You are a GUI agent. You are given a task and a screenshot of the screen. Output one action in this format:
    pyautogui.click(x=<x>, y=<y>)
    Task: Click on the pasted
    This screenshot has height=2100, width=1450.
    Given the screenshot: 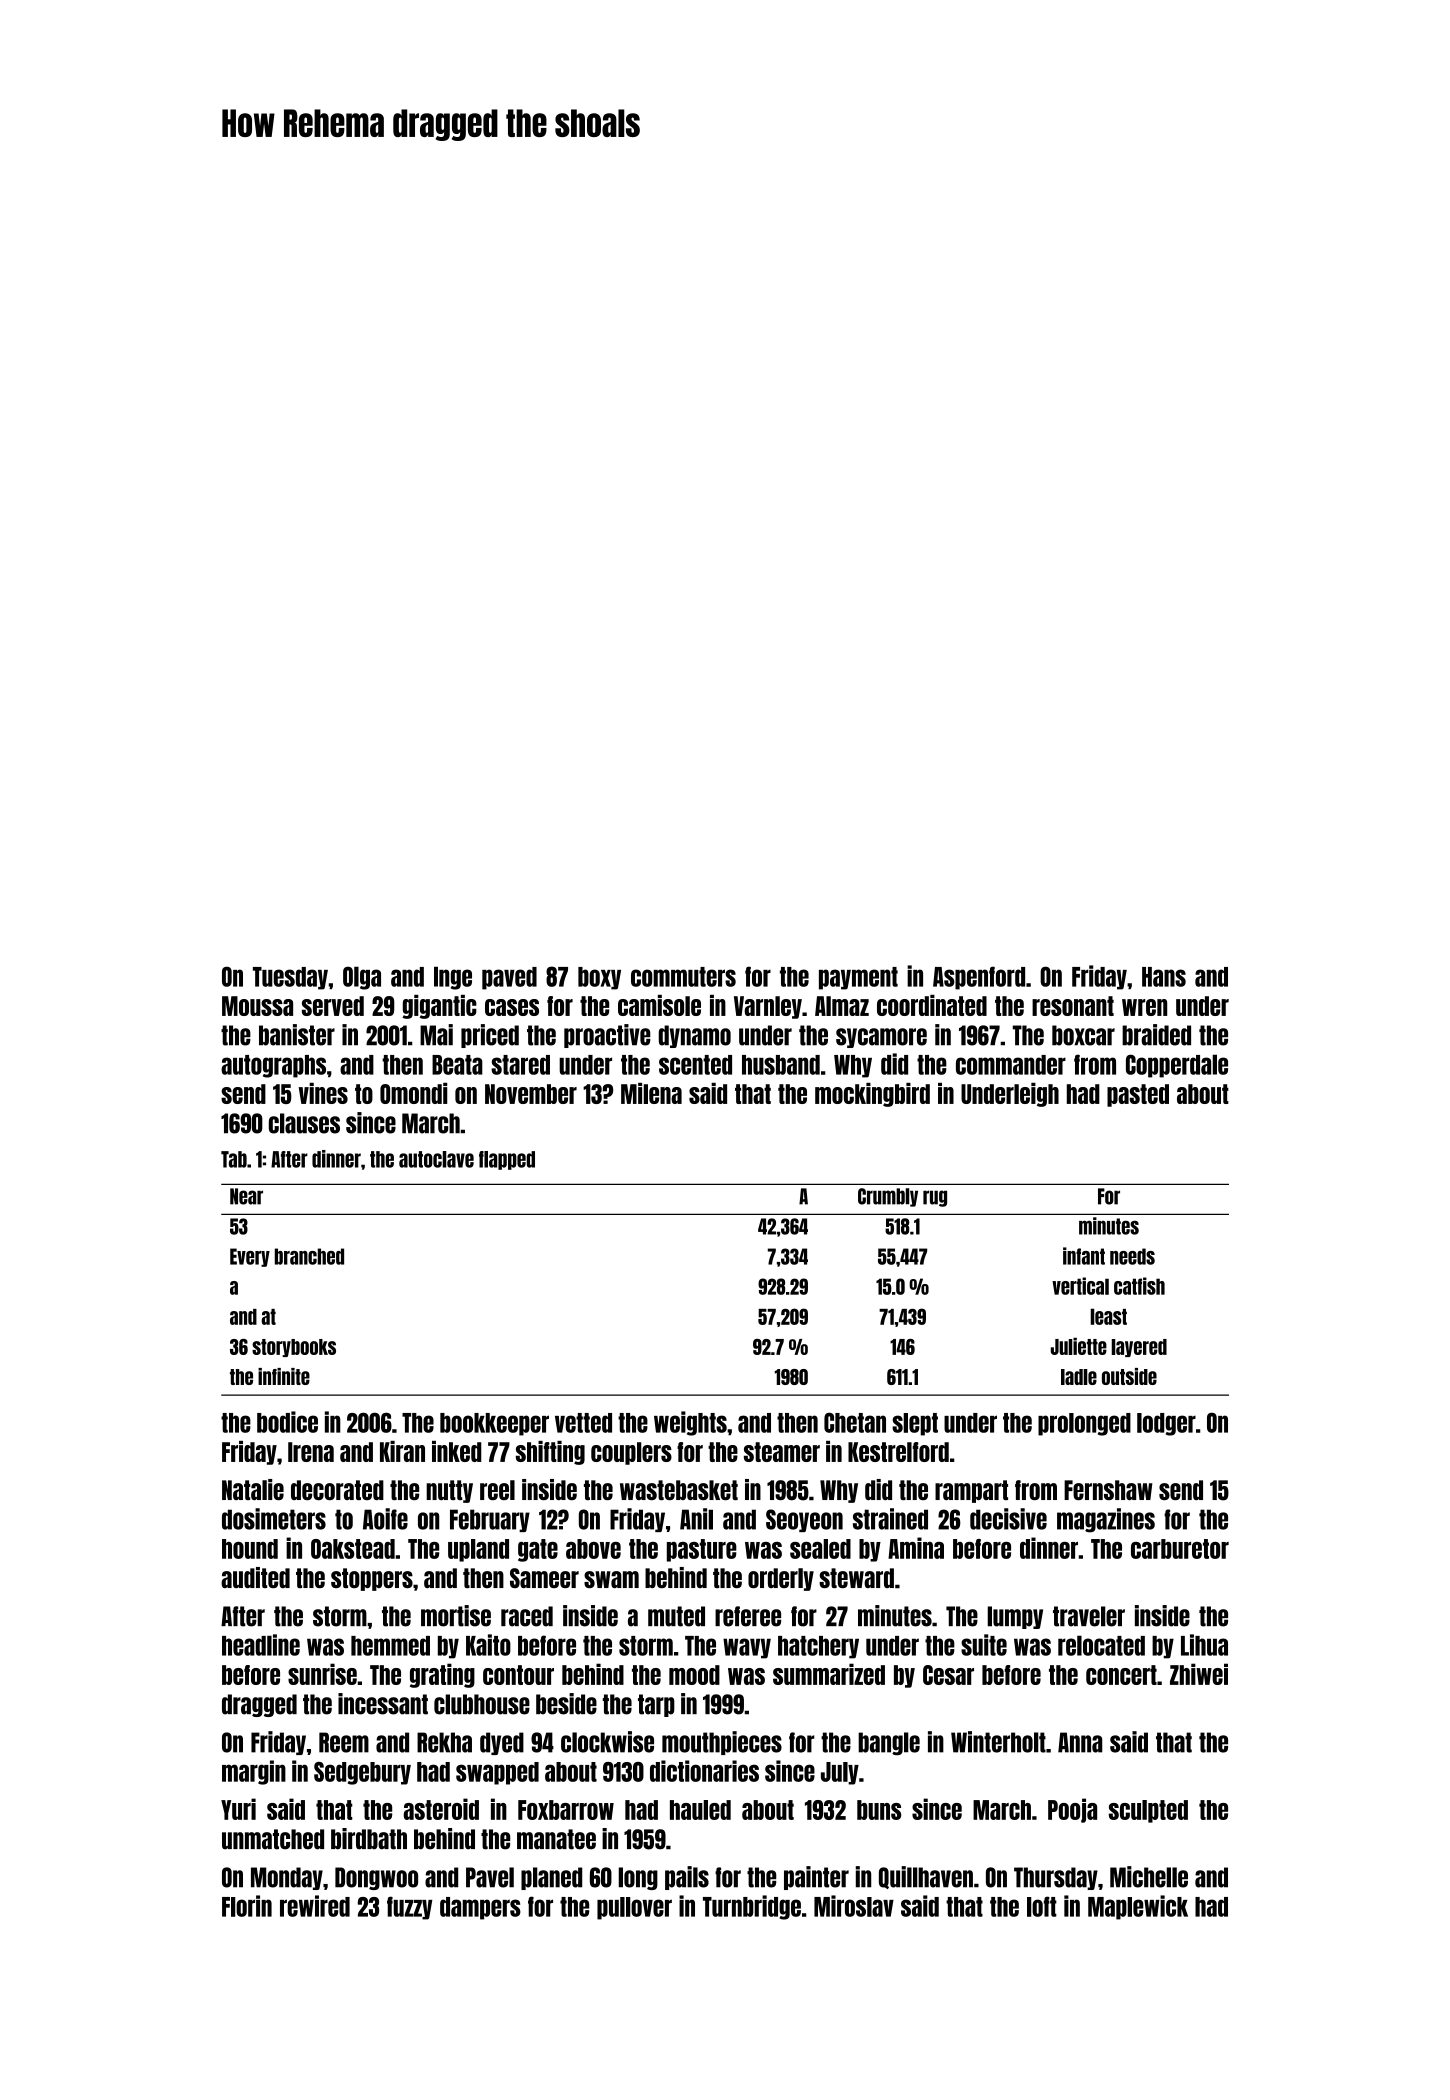 What is the action you would take?
    pyautogui.click(x=1138, y=1095)
